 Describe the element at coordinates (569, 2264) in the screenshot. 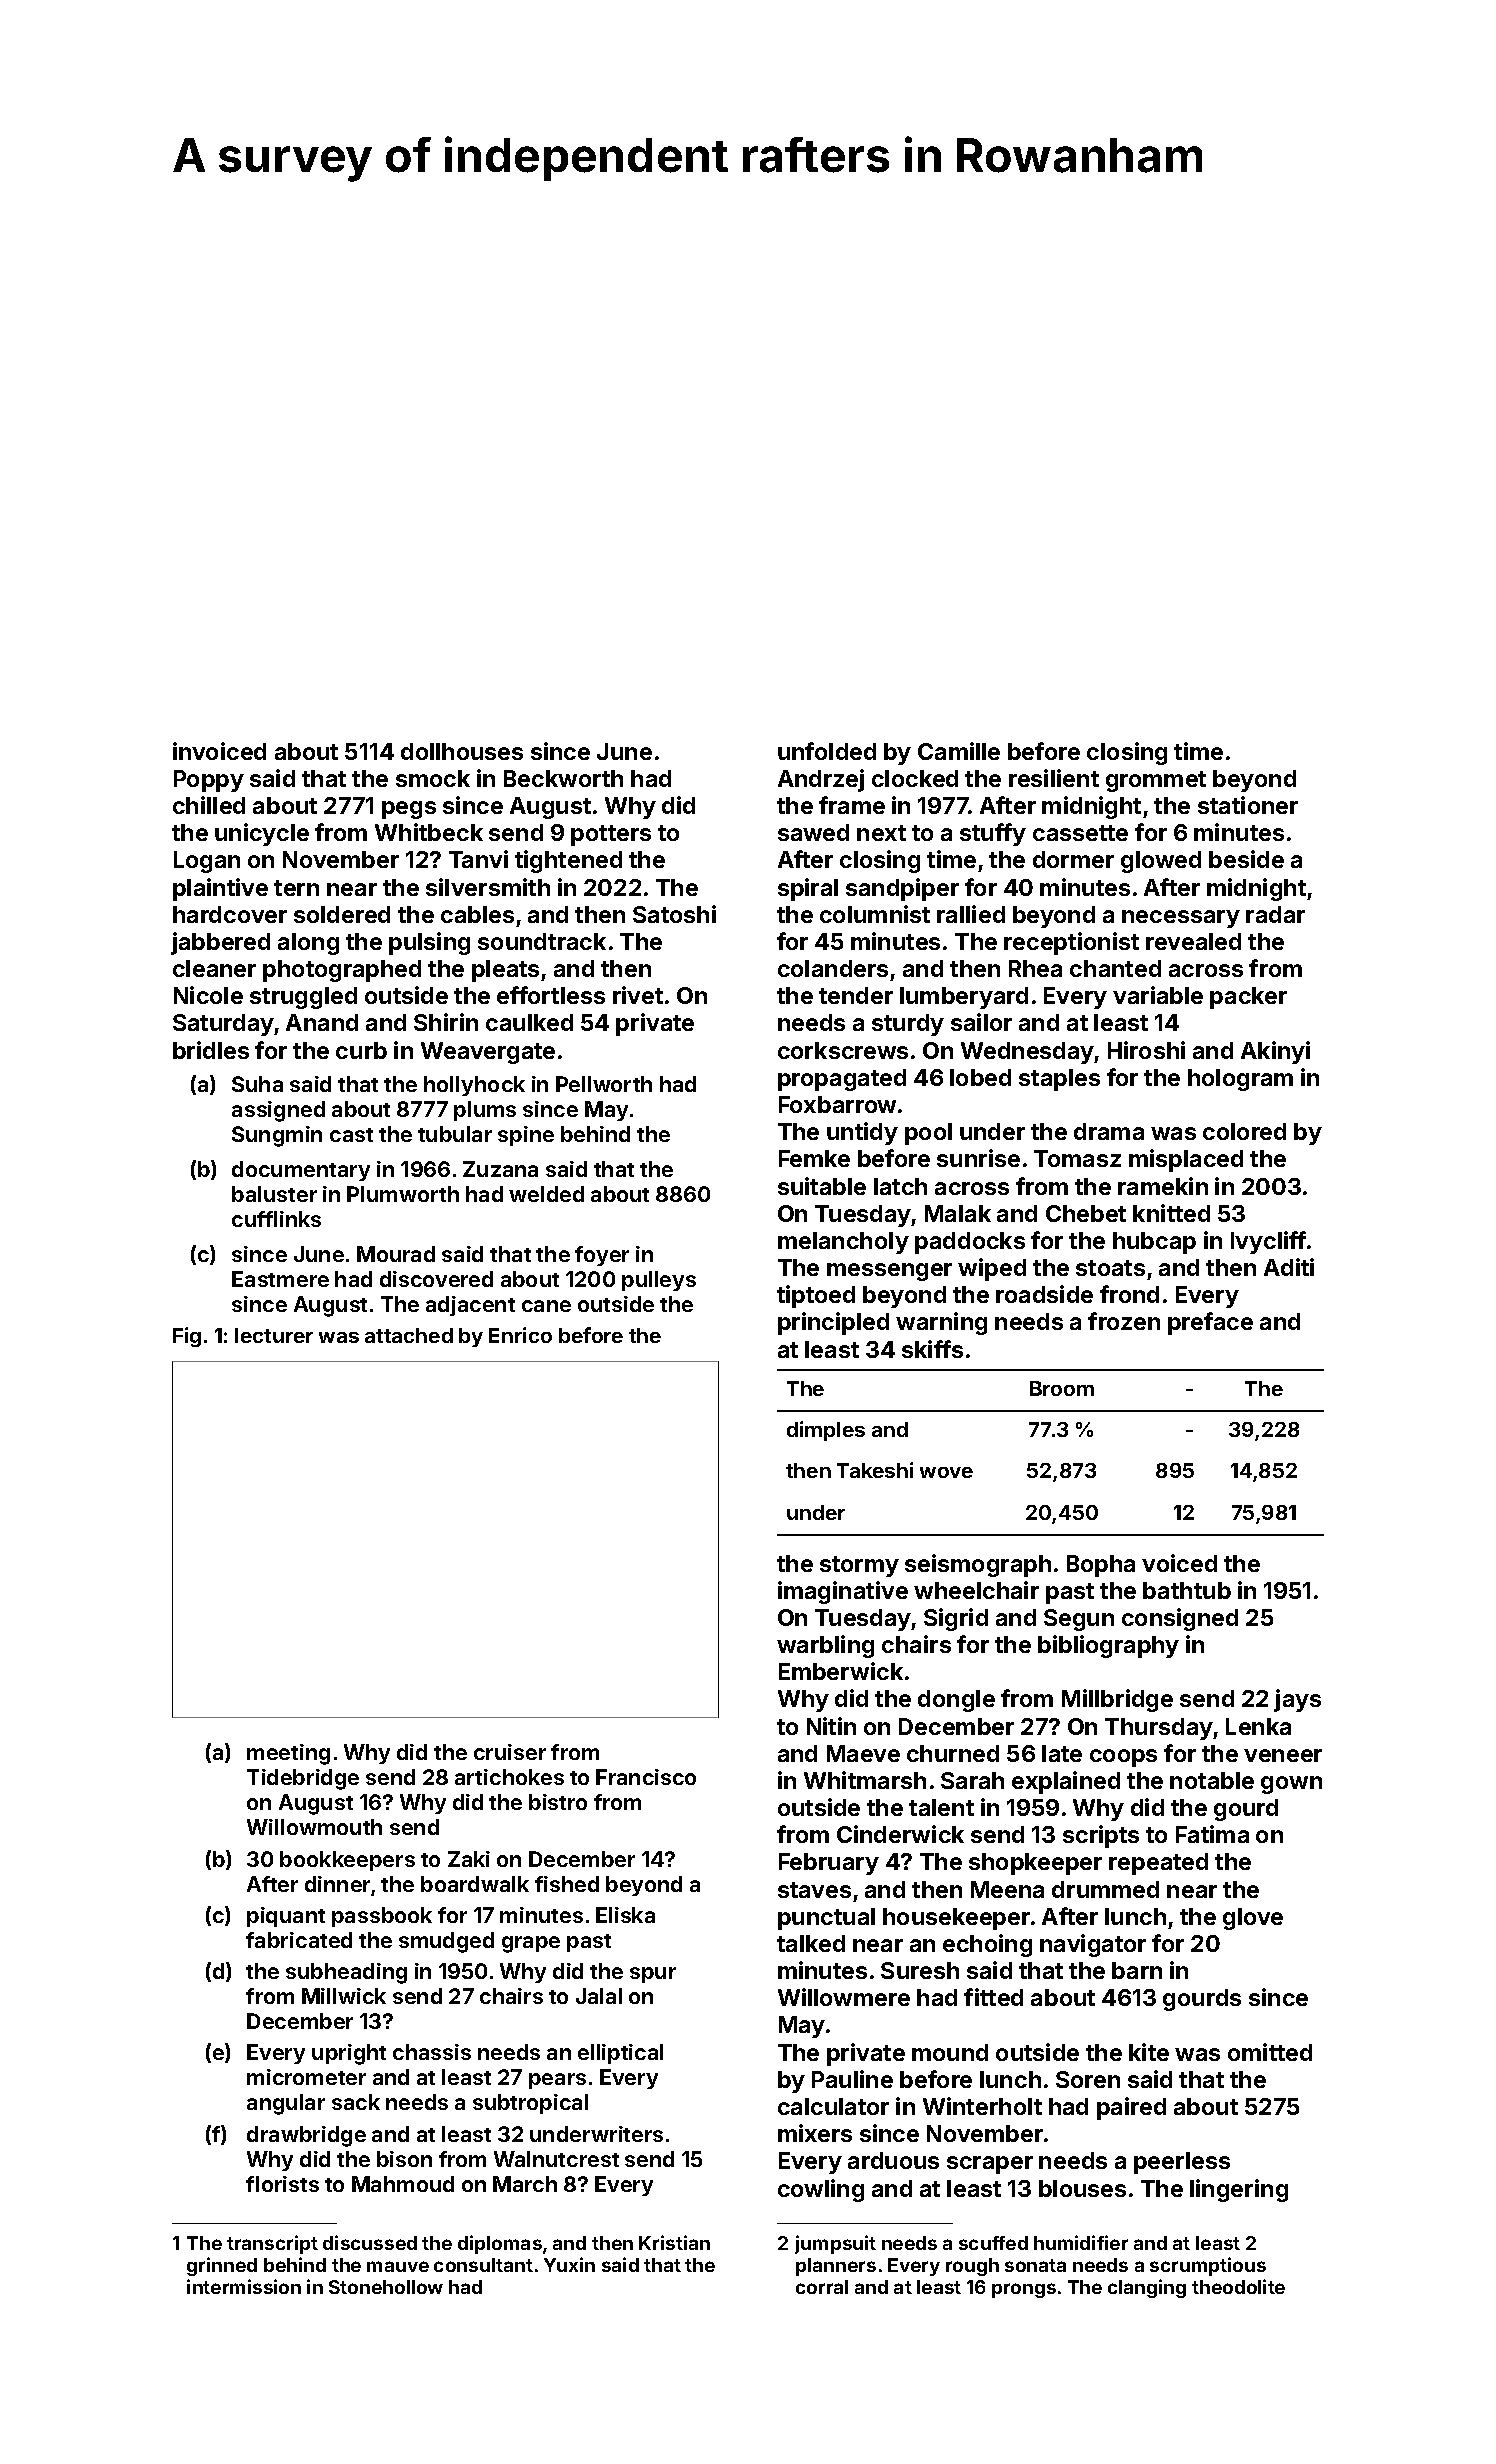

I see `Yuxin` at that location.
